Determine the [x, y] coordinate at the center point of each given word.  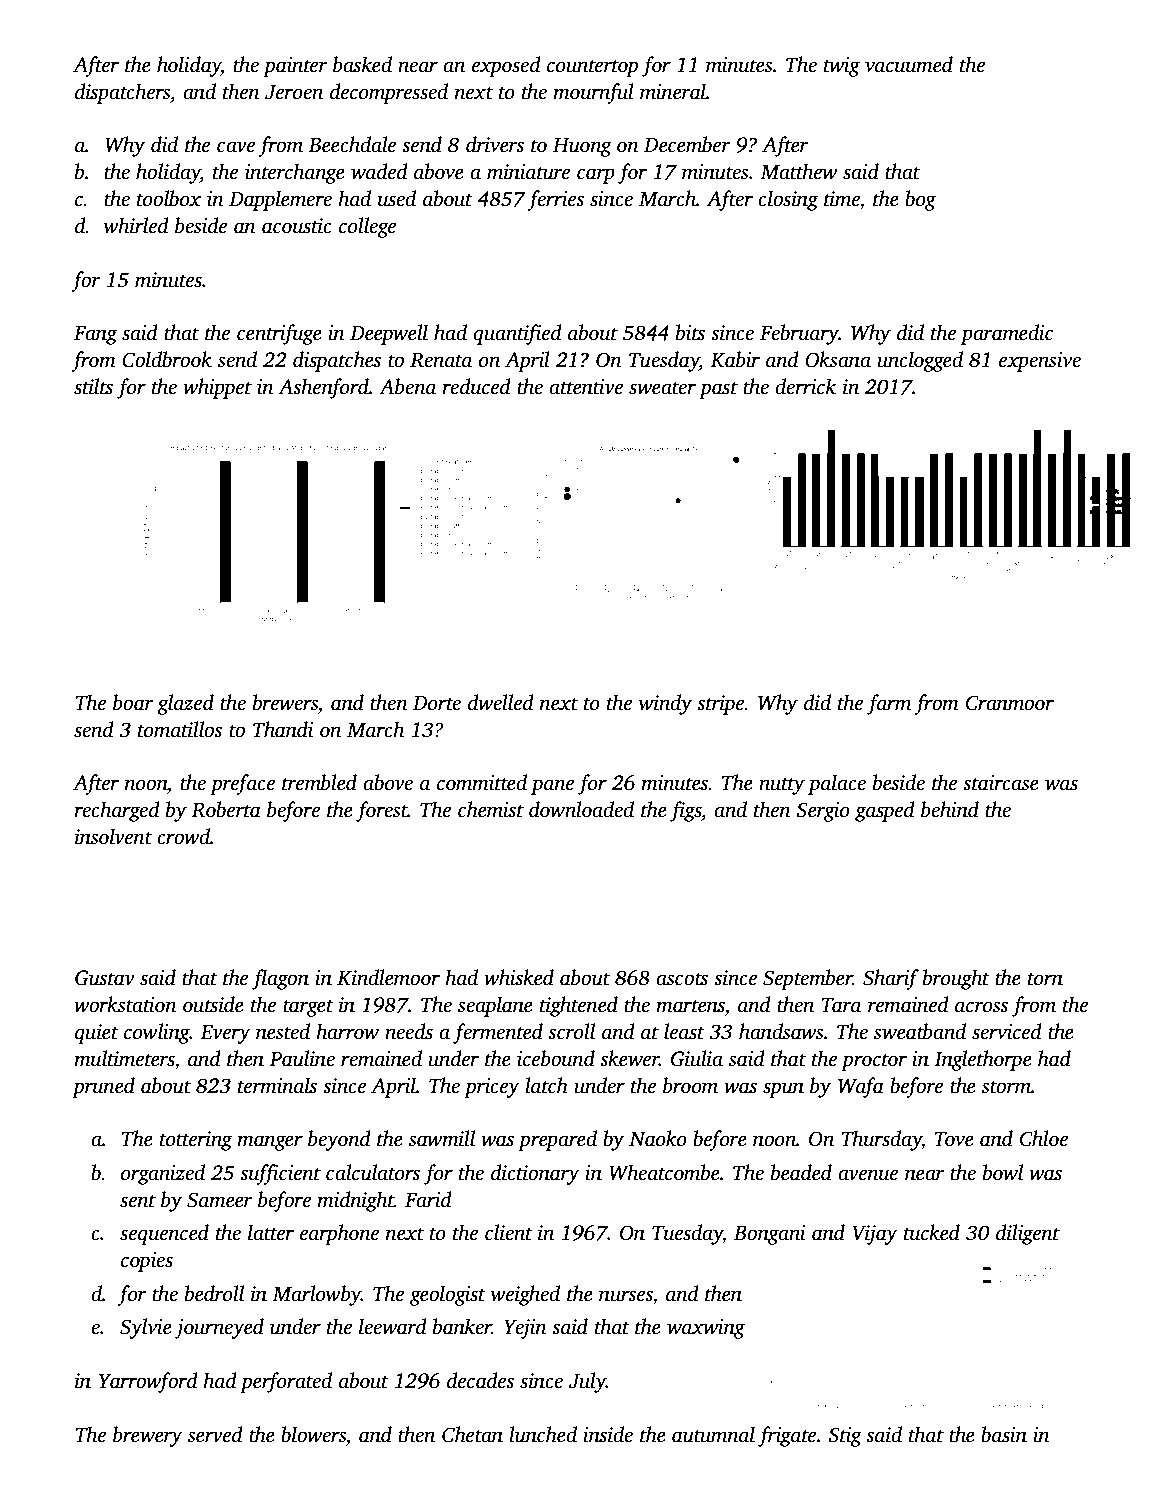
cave [236, 147]
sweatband [920, 1031]
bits [690, 332]
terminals [277, 1085]
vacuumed [909, 64]
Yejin [525, 1329]
